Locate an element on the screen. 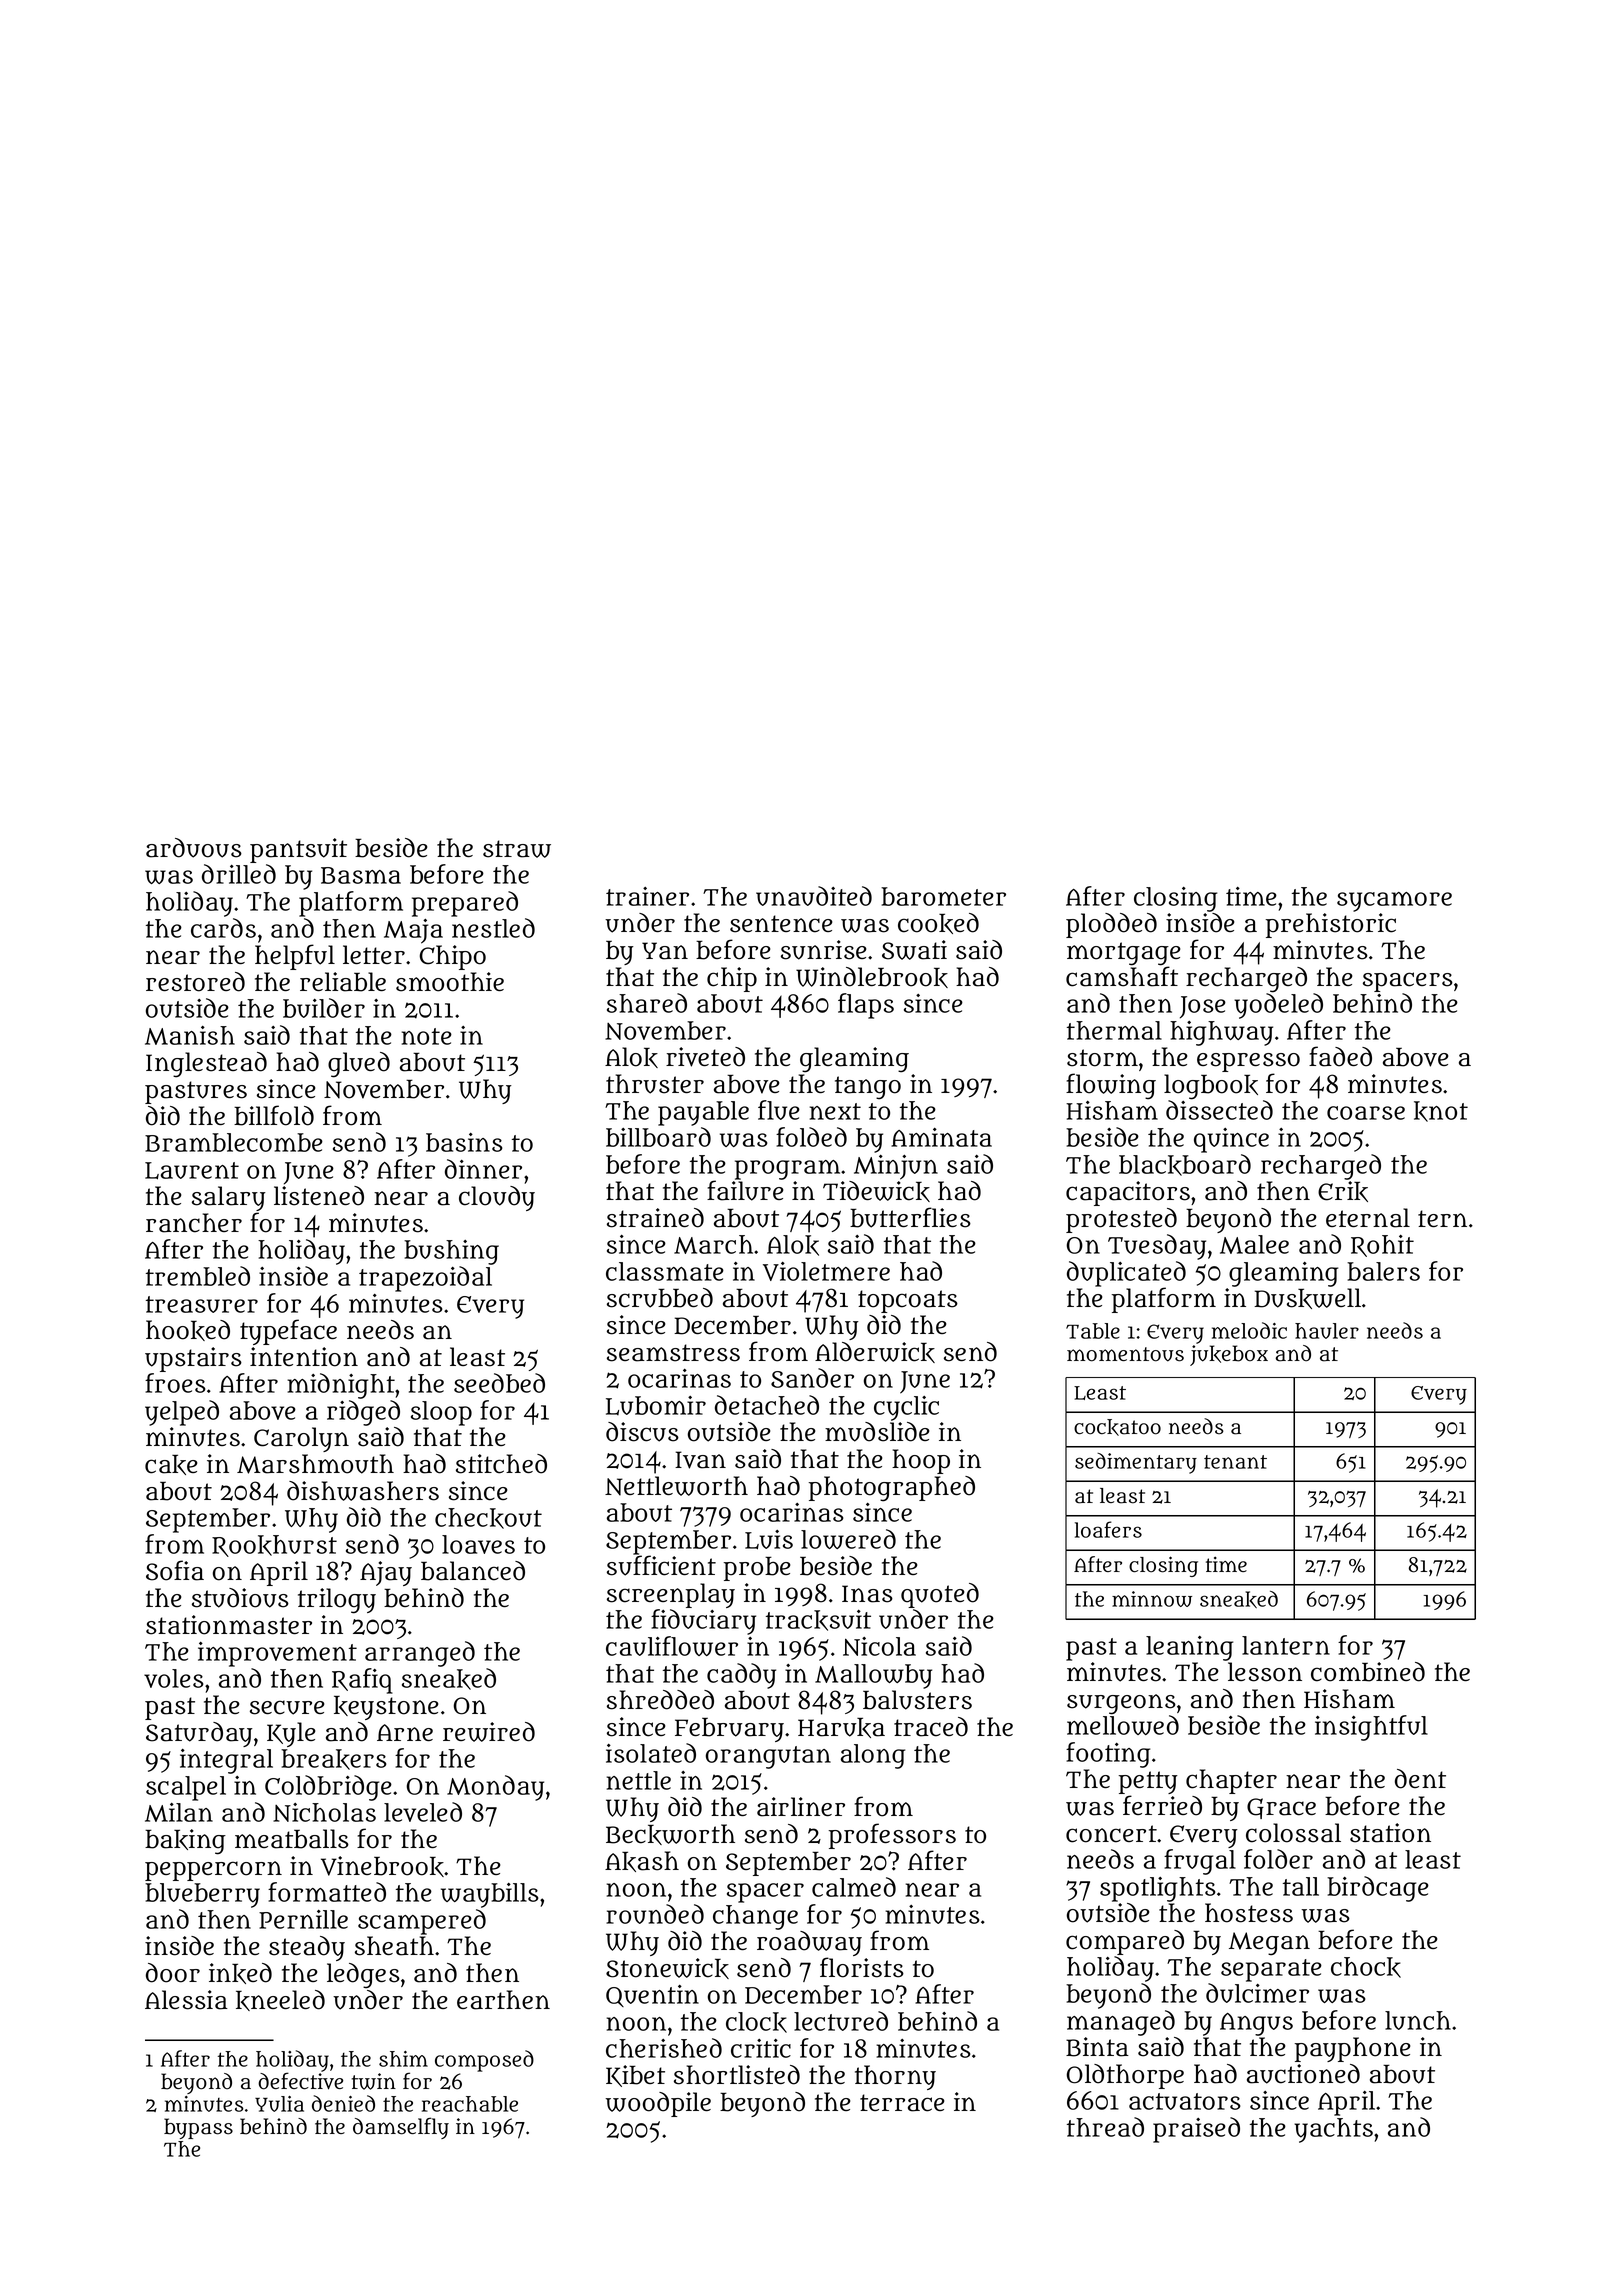  Sofia is located at coordinates (175, 1570).
